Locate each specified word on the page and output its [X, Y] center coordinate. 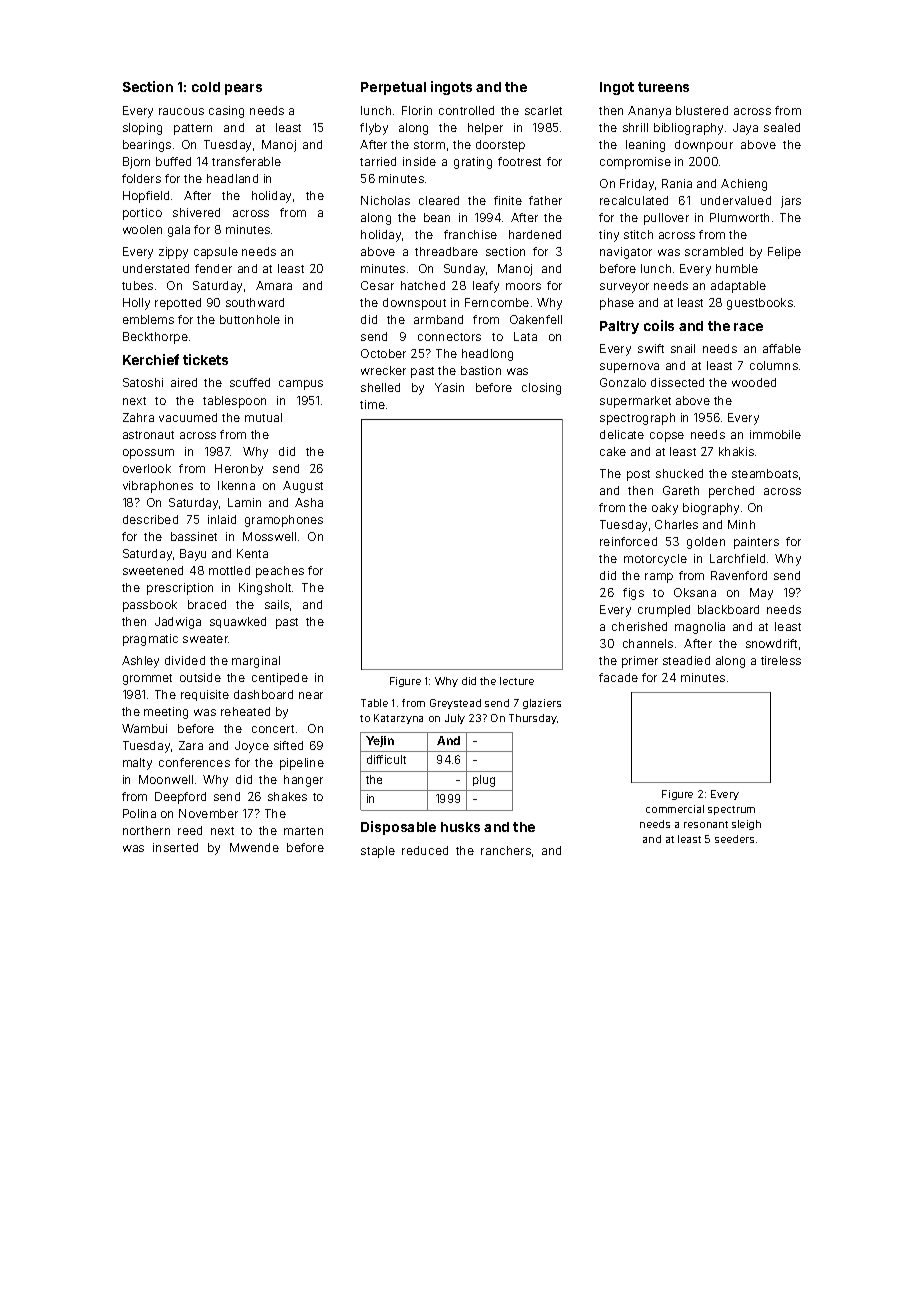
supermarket [635, 402]
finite [508, 200]
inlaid [222, 519]
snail [683, 348]
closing [541, 389]
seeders [734, 839]
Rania [677, 183]
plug [484, 781]
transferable [246, 161]
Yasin [449, 387]
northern [146, 830]
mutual [263, 417]
